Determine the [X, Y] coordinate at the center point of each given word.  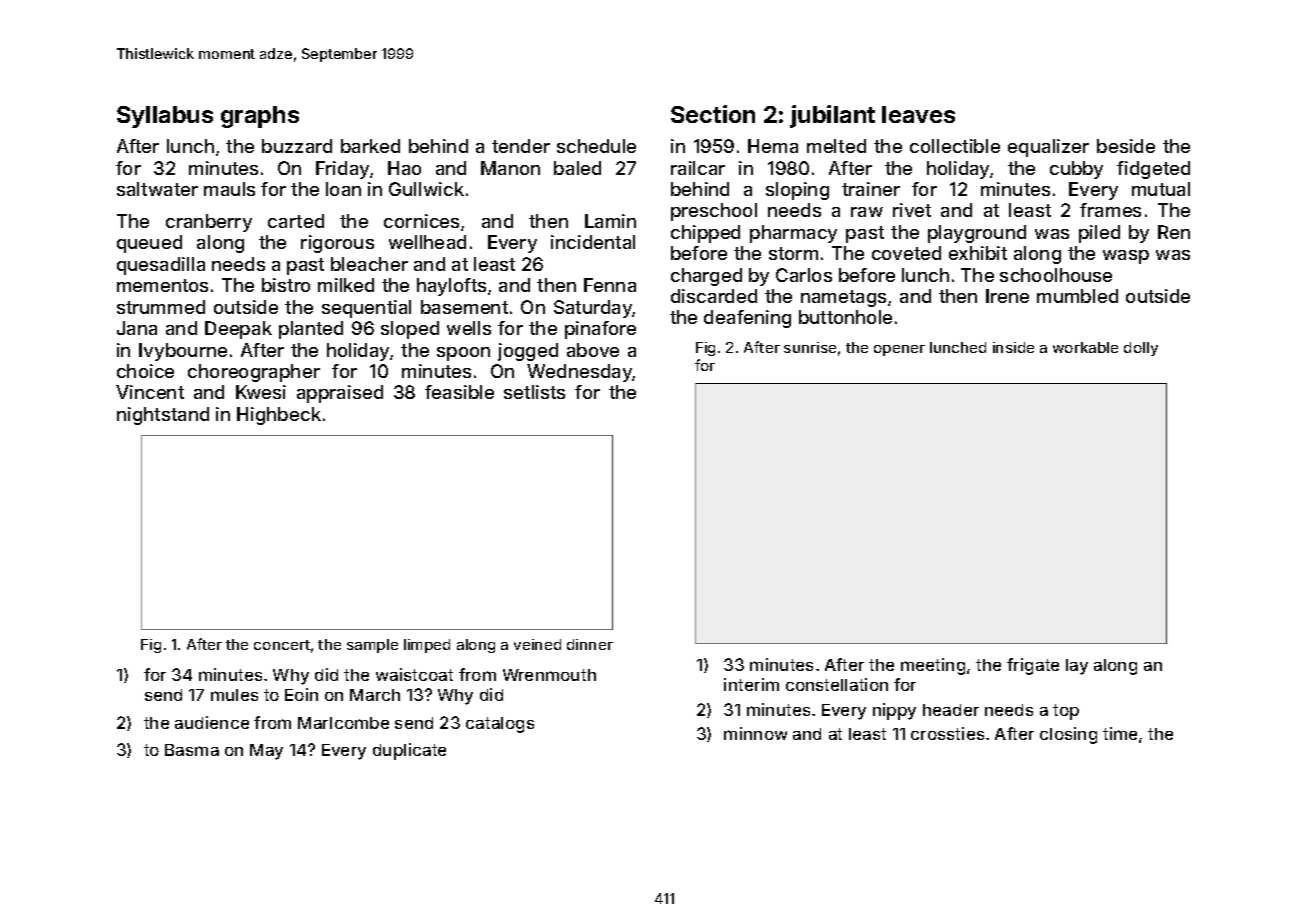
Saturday [593, 309]
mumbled [1077, 296]
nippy [894, 711]
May [266, 752]
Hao [404, 168]
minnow [755, 733]
